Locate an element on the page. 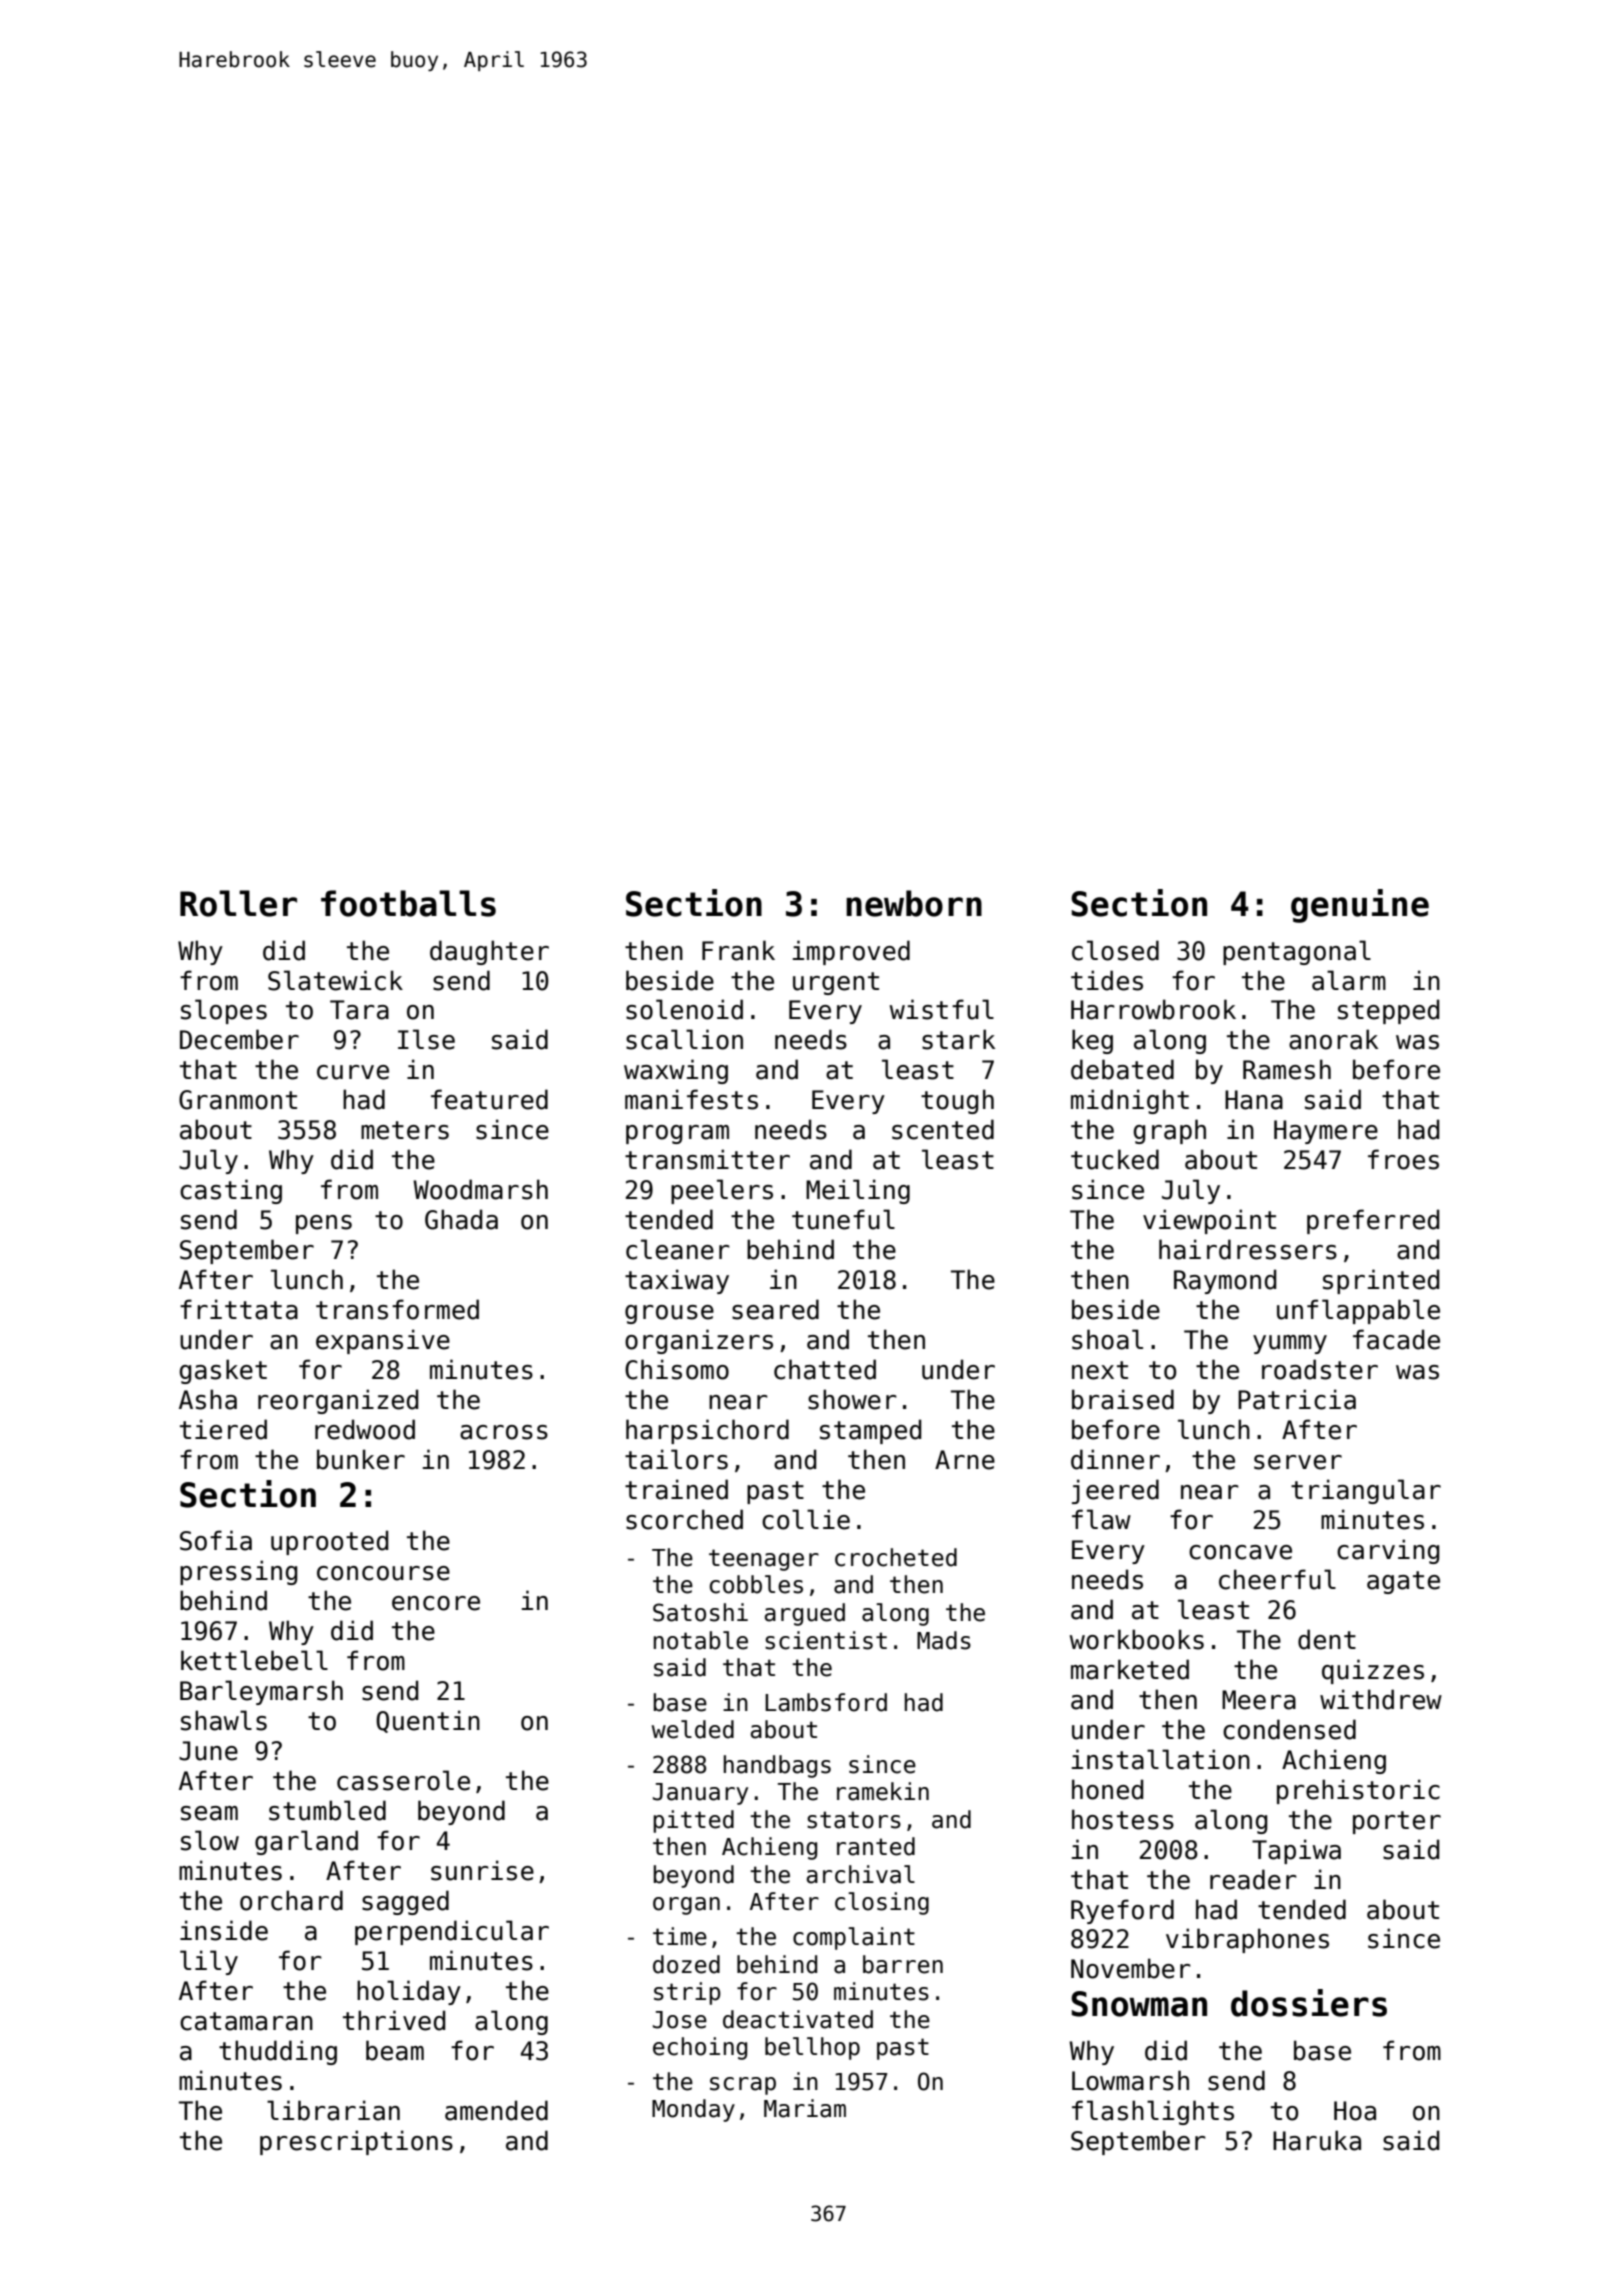  genuine is located at coordinates (1360, 906).
